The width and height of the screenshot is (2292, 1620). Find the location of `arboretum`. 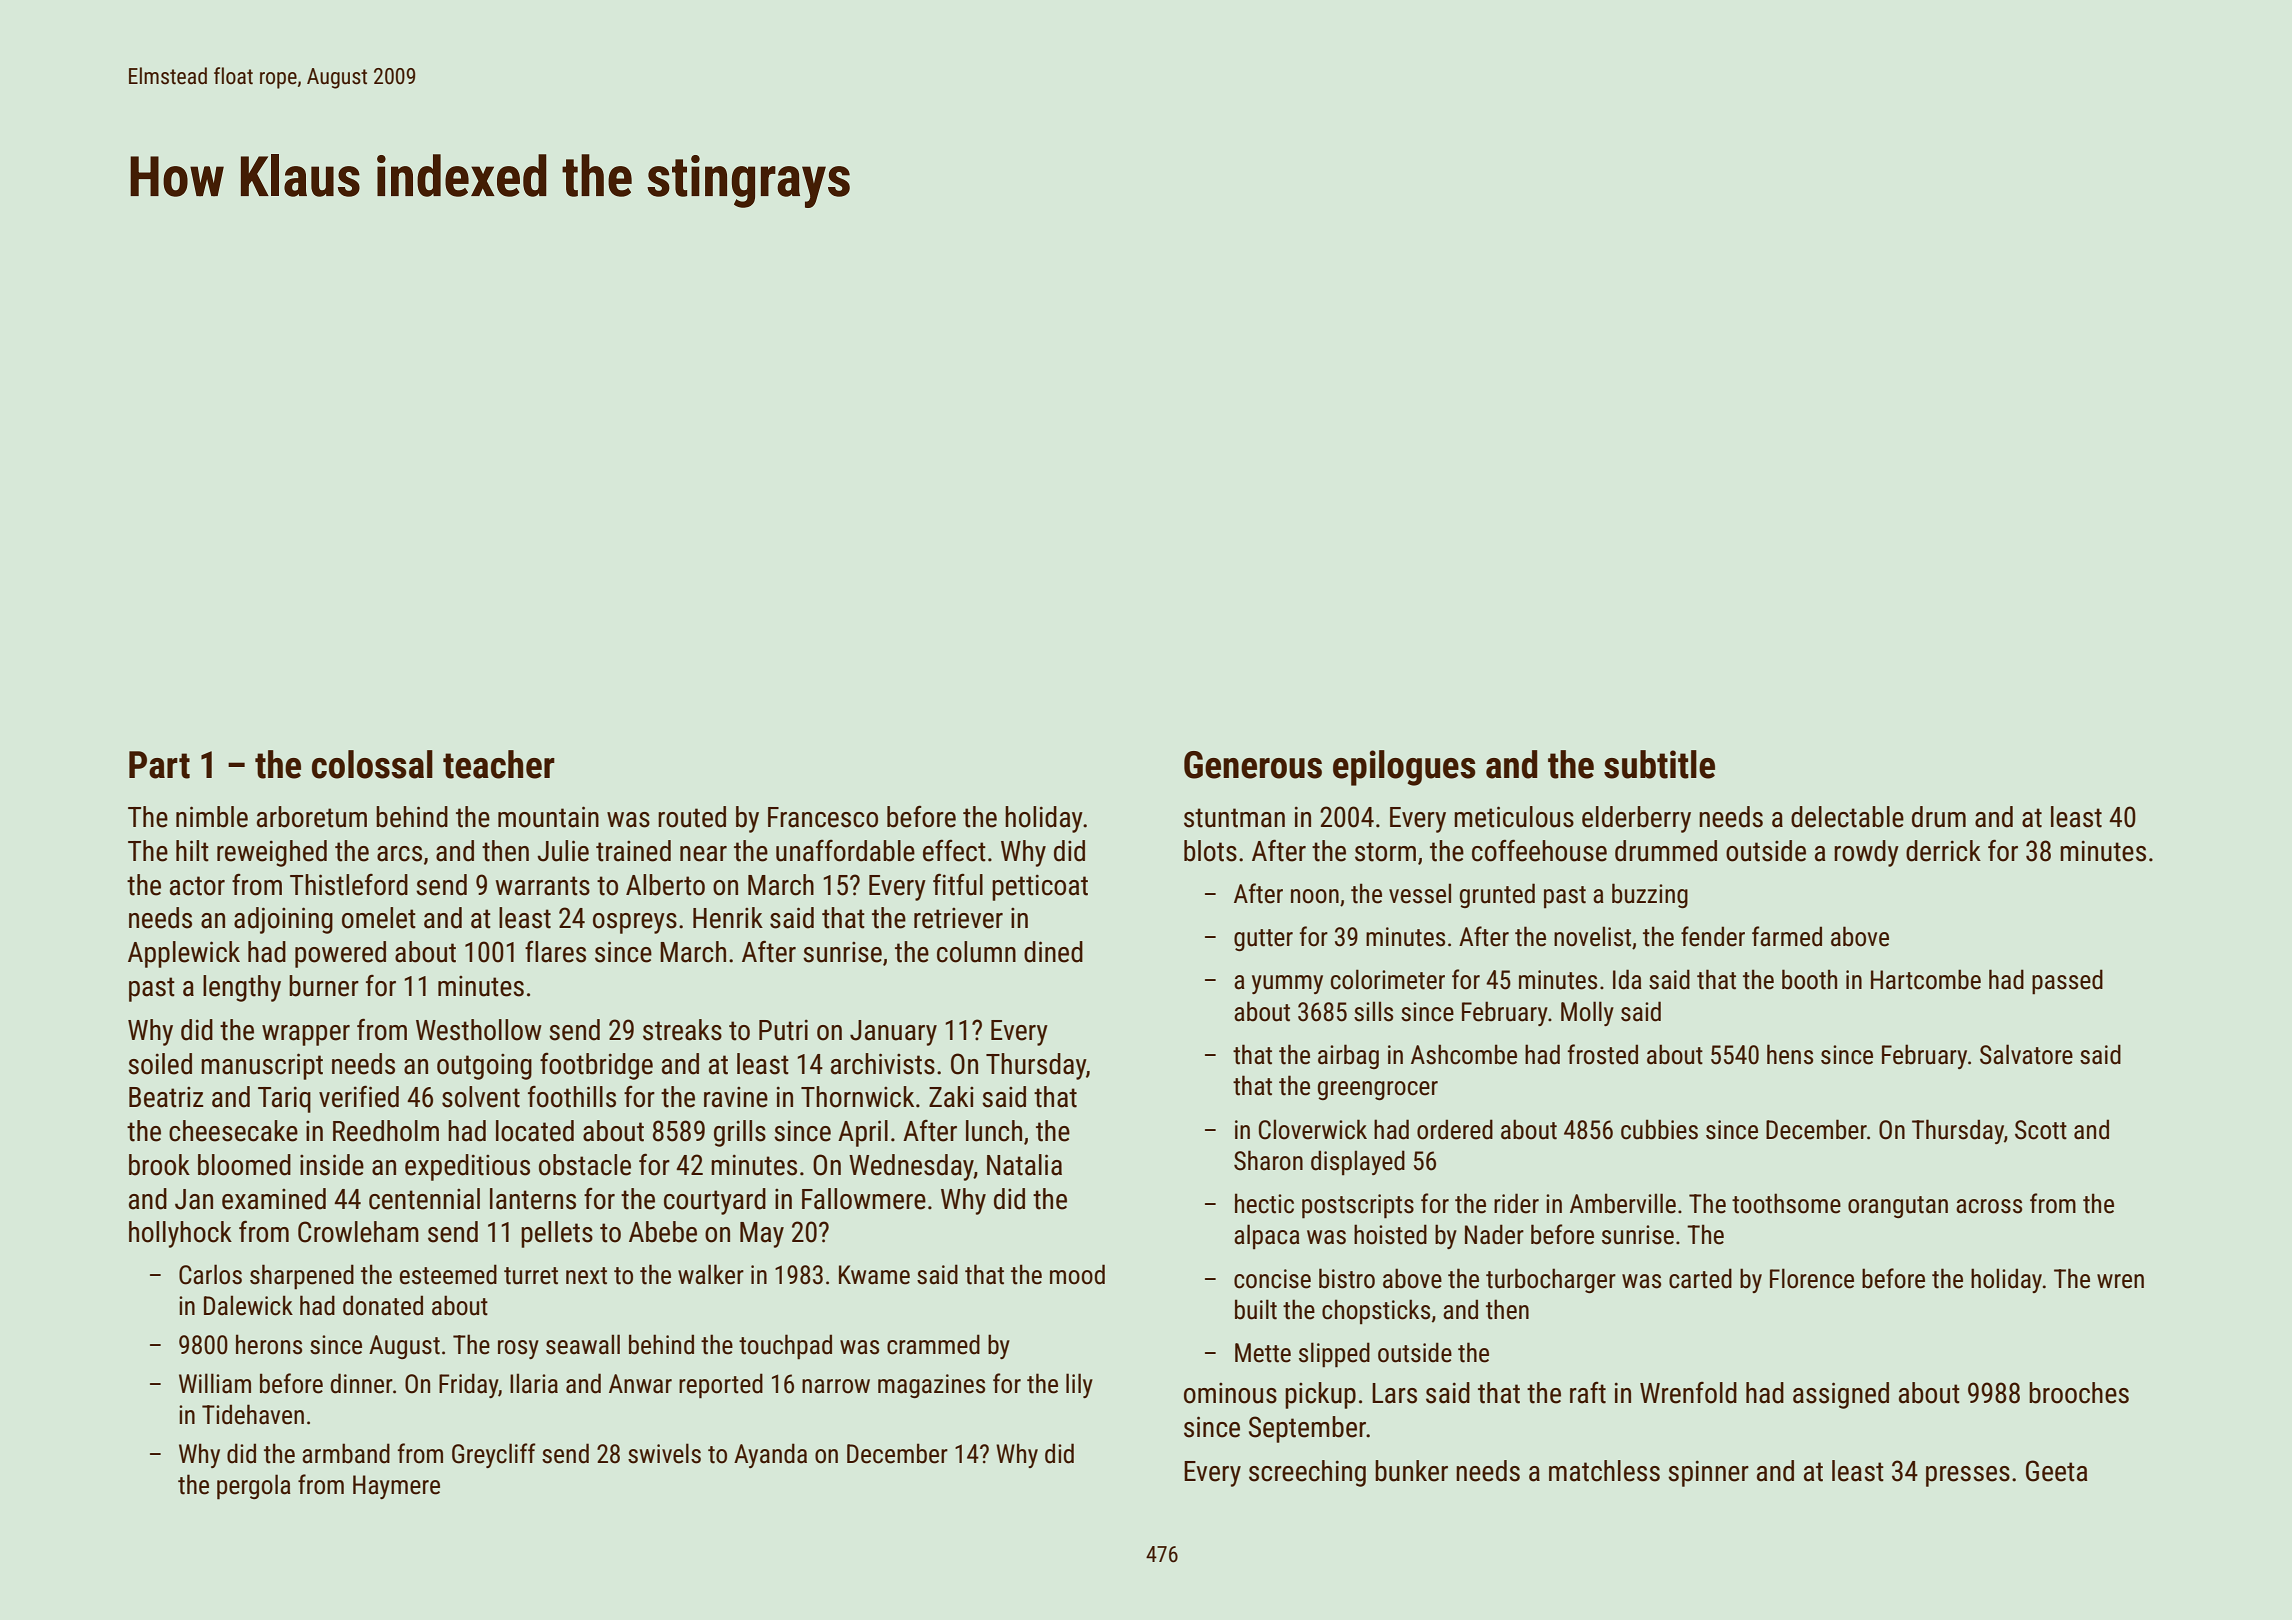

arboretum is located at coordinates (312, 817).
